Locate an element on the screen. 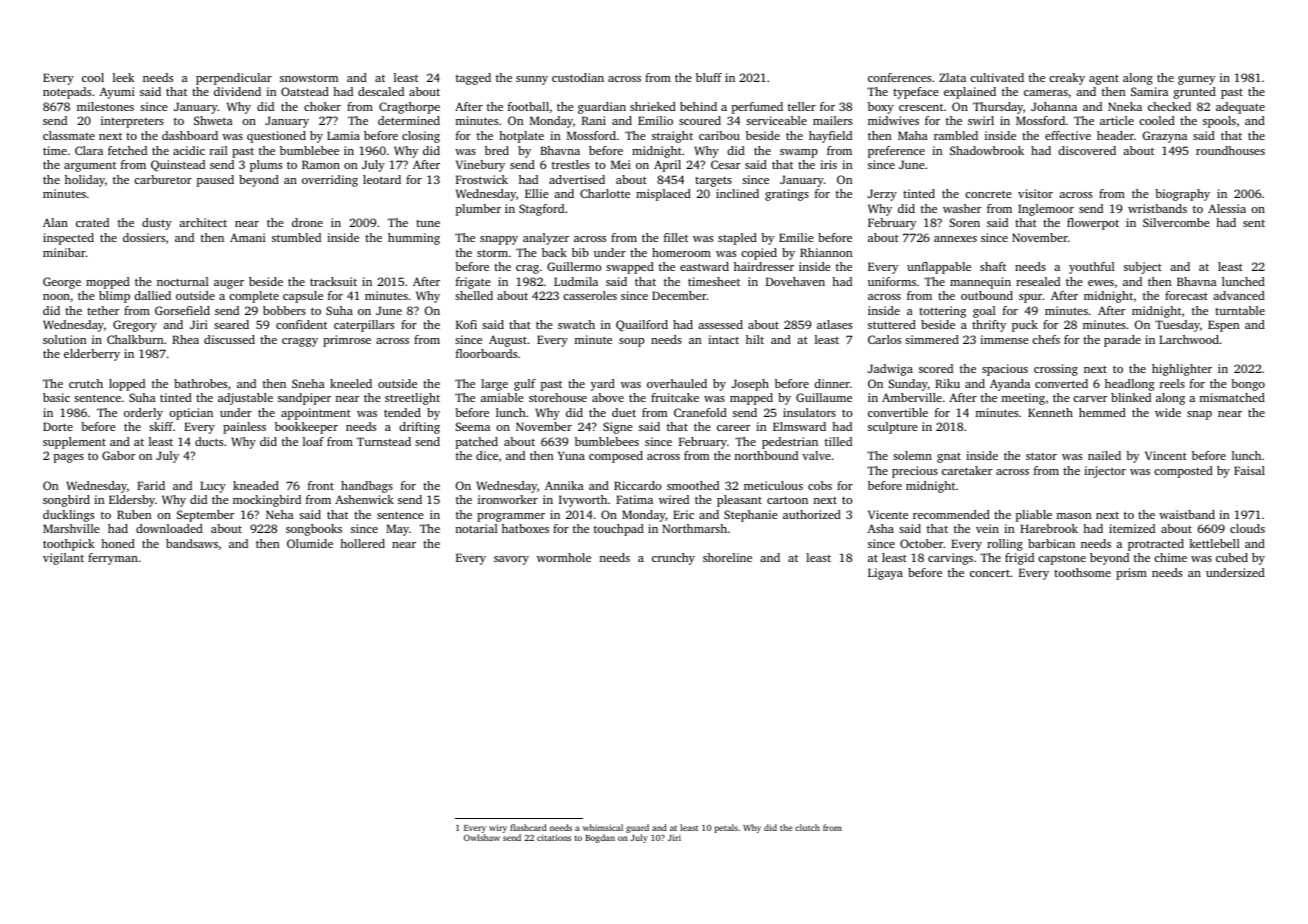 Image resolution: width=1308 pixels, height=924 pixels. Owlshaw is located at coordinates (482, 837).
